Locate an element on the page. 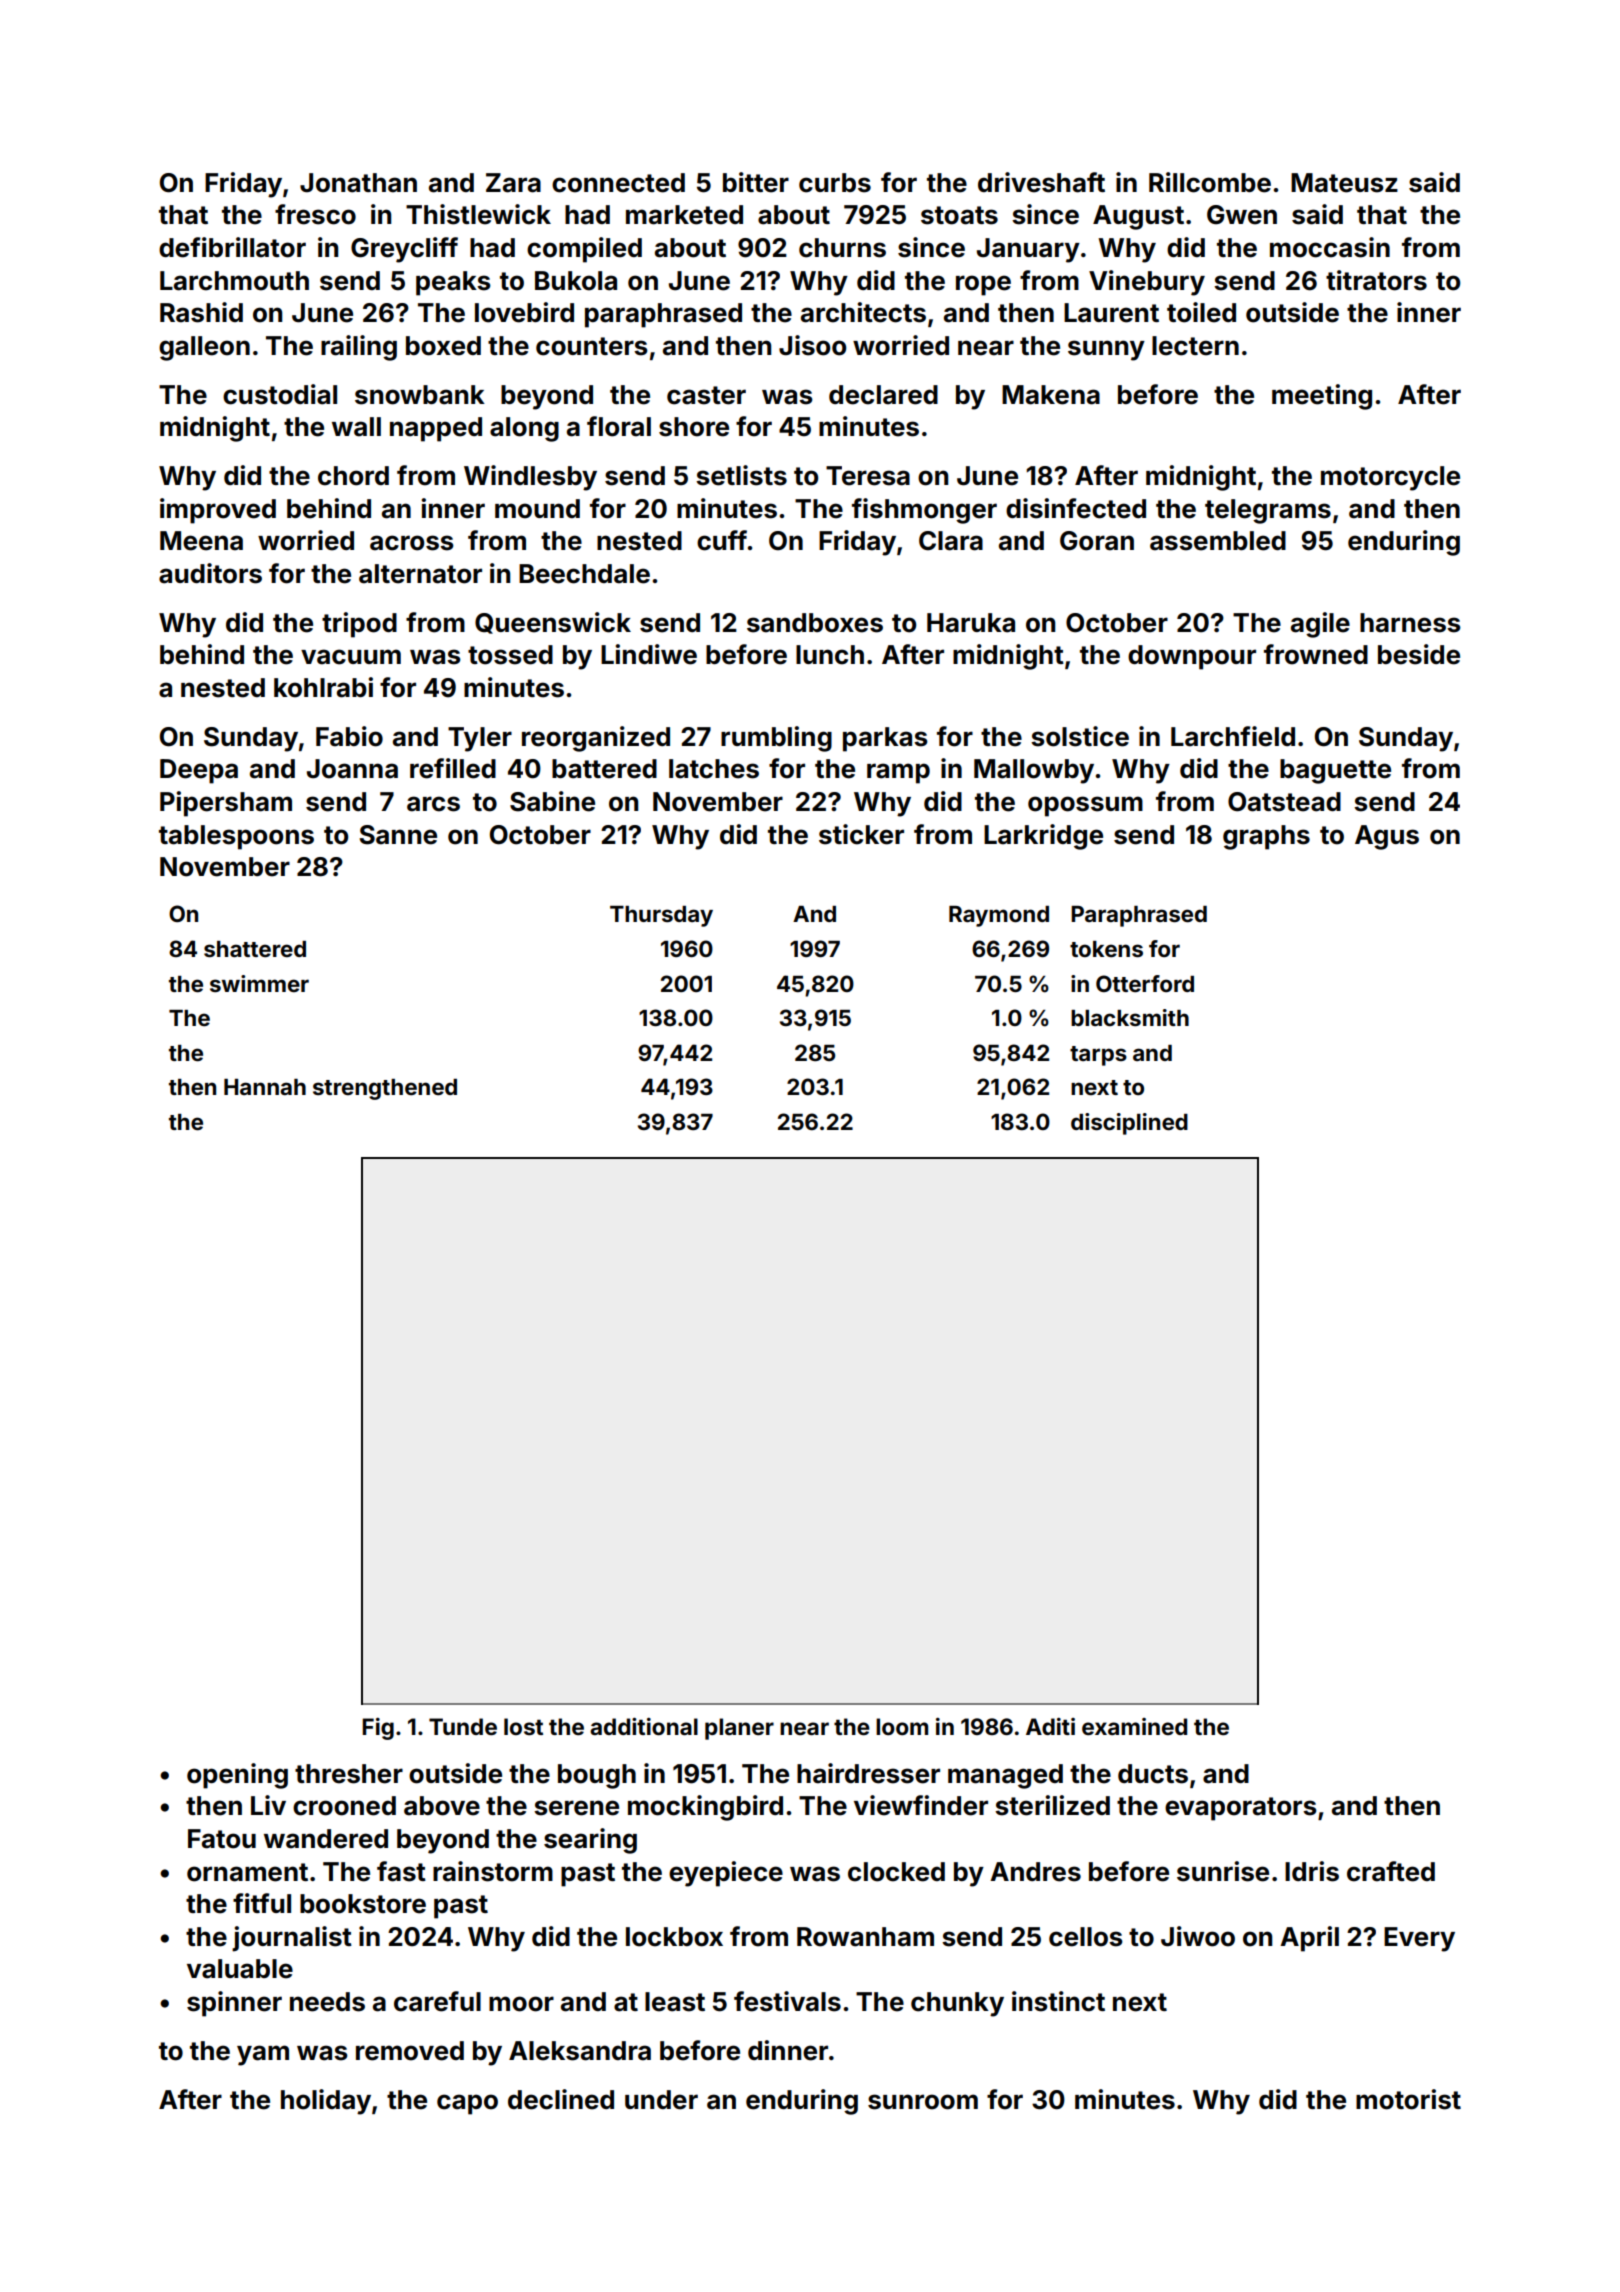 The height and width of the page is (2292, 1620). Fabio is located at coordinates (349, 736).
